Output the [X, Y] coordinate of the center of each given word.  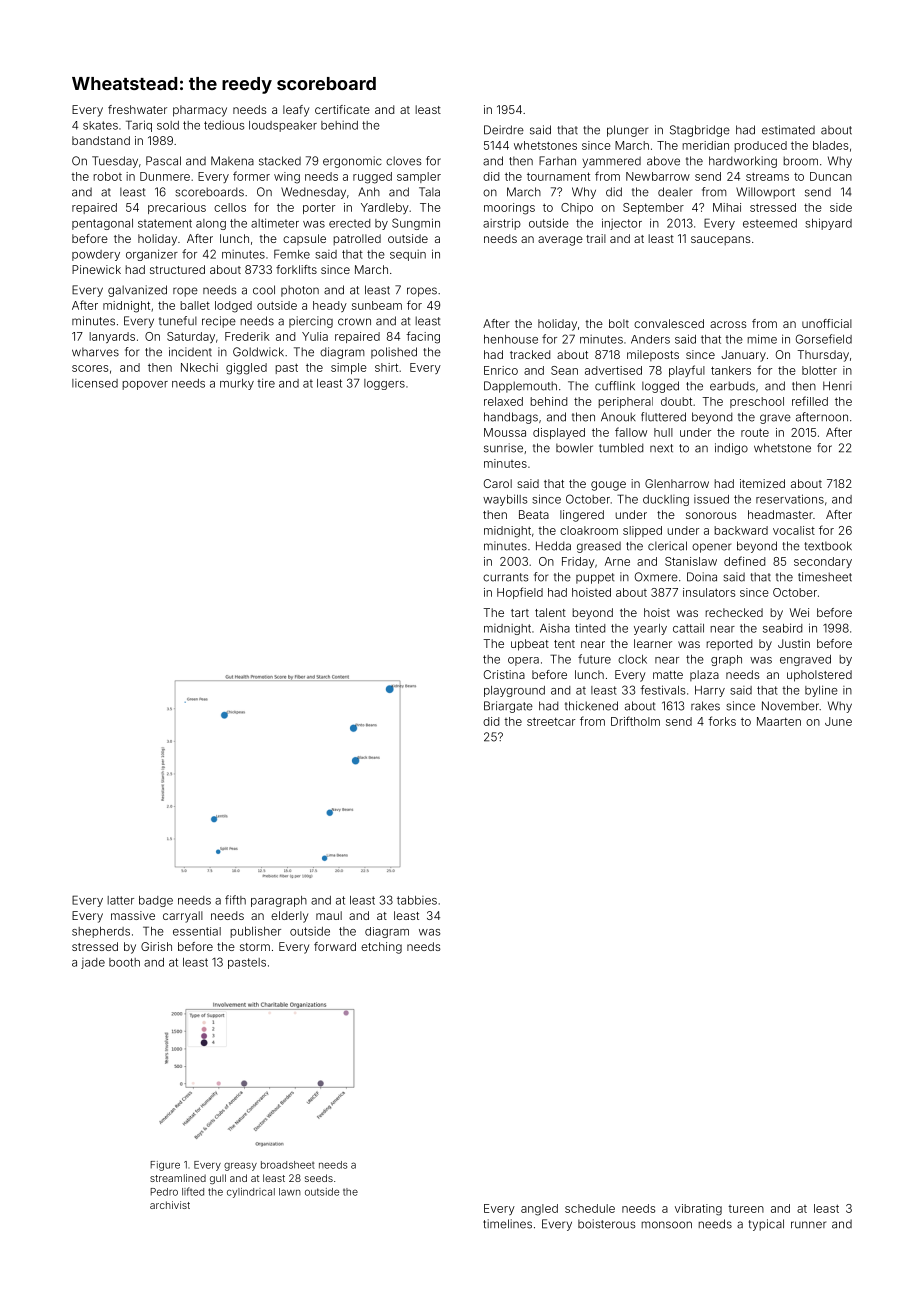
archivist [170, 1205]
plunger [627, 131]
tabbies [417, 900]
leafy [296, 111]
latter [120, 900]
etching [381, 948]
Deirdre [504, 130]
